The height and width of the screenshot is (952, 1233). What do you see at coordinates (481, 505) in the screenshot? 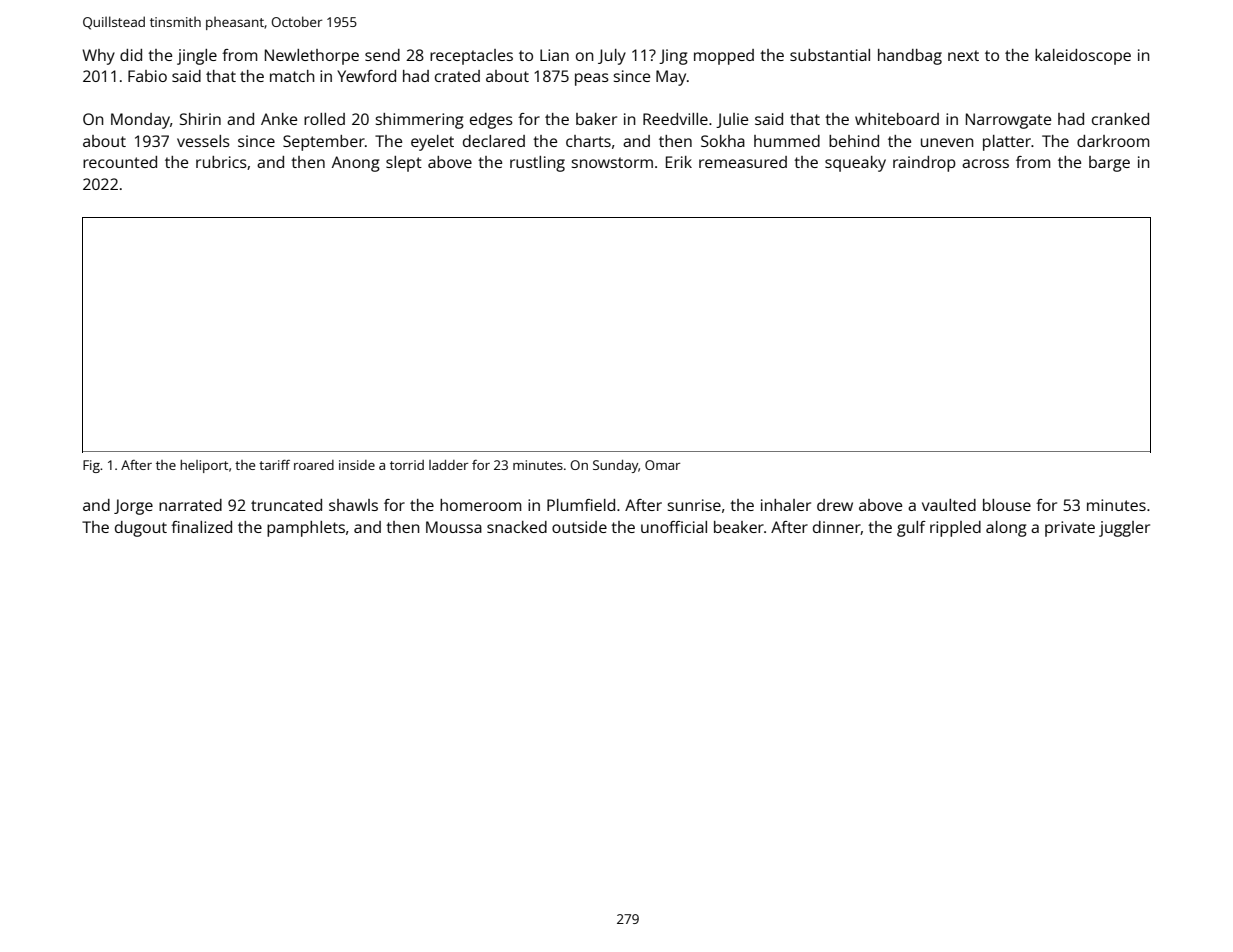
I see `homeroom` at bounding box center [481, 505].
